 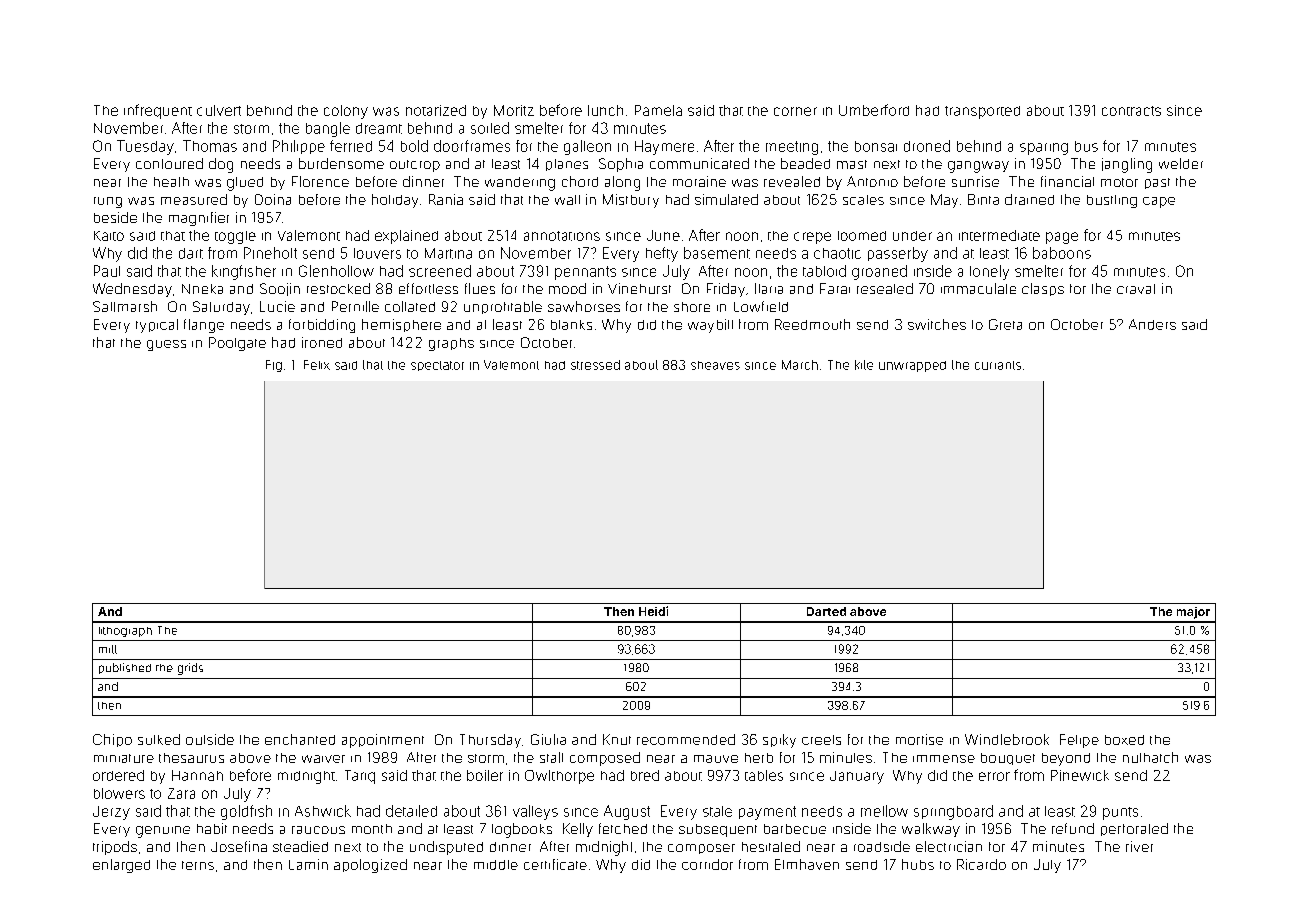 What do you see at coordinates (212, 828) in the screenshot?
I see `habit` at bounding box center [212, 828].
